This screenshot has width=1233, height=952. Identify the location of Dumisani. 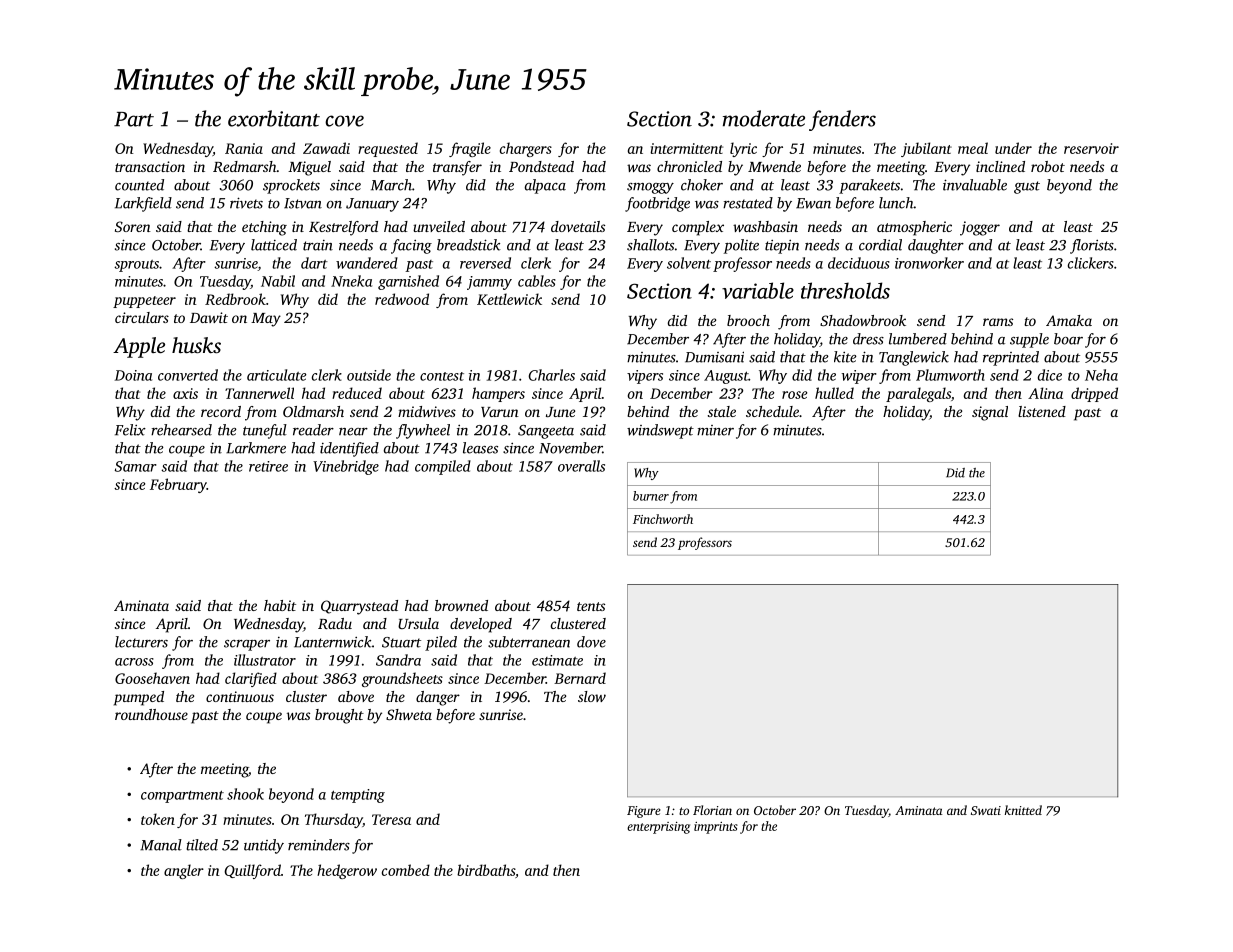
(714, 357).
